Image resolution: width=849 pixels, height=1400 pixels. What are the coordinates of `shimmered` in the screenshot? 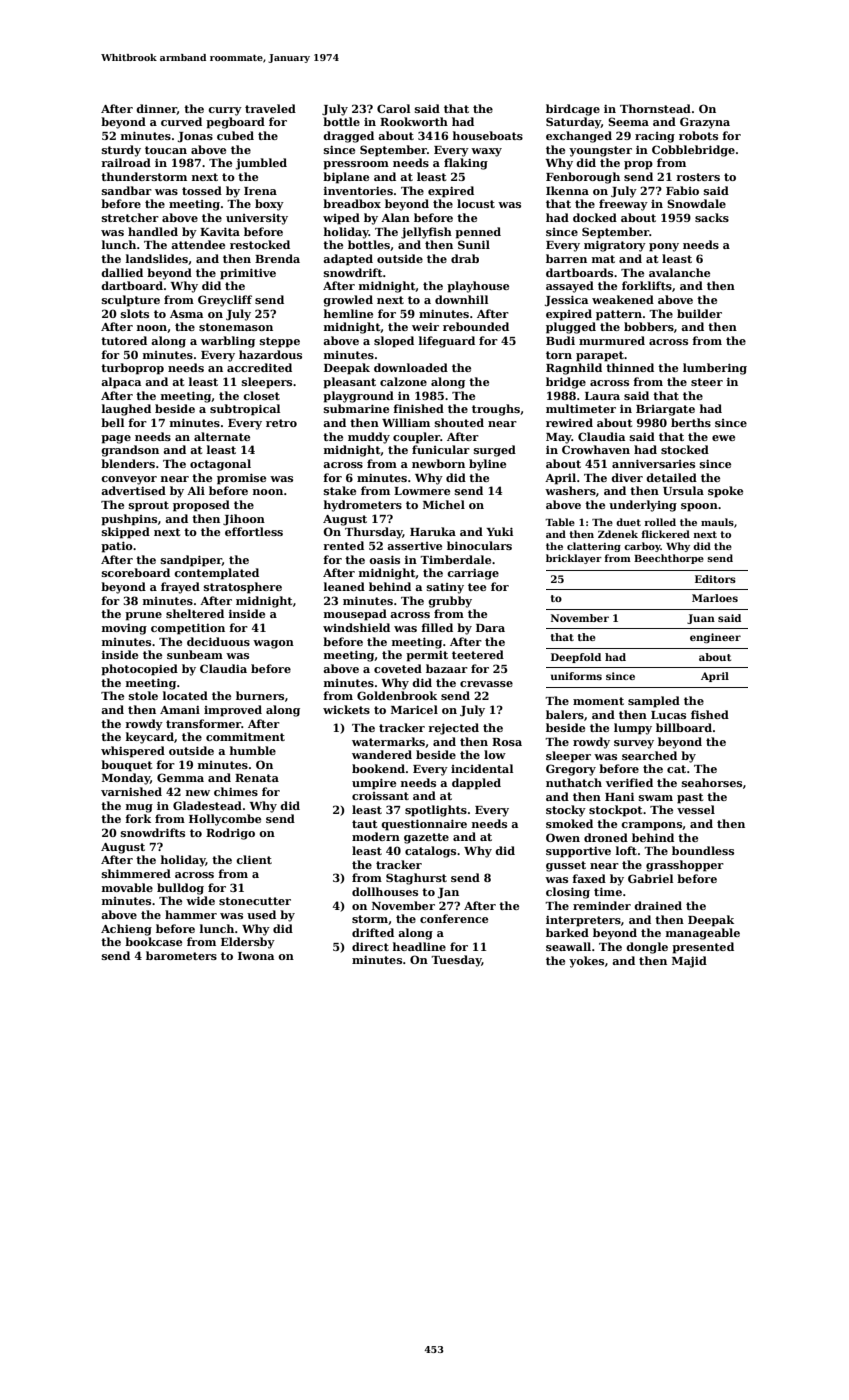 It's located at (136, 873).
